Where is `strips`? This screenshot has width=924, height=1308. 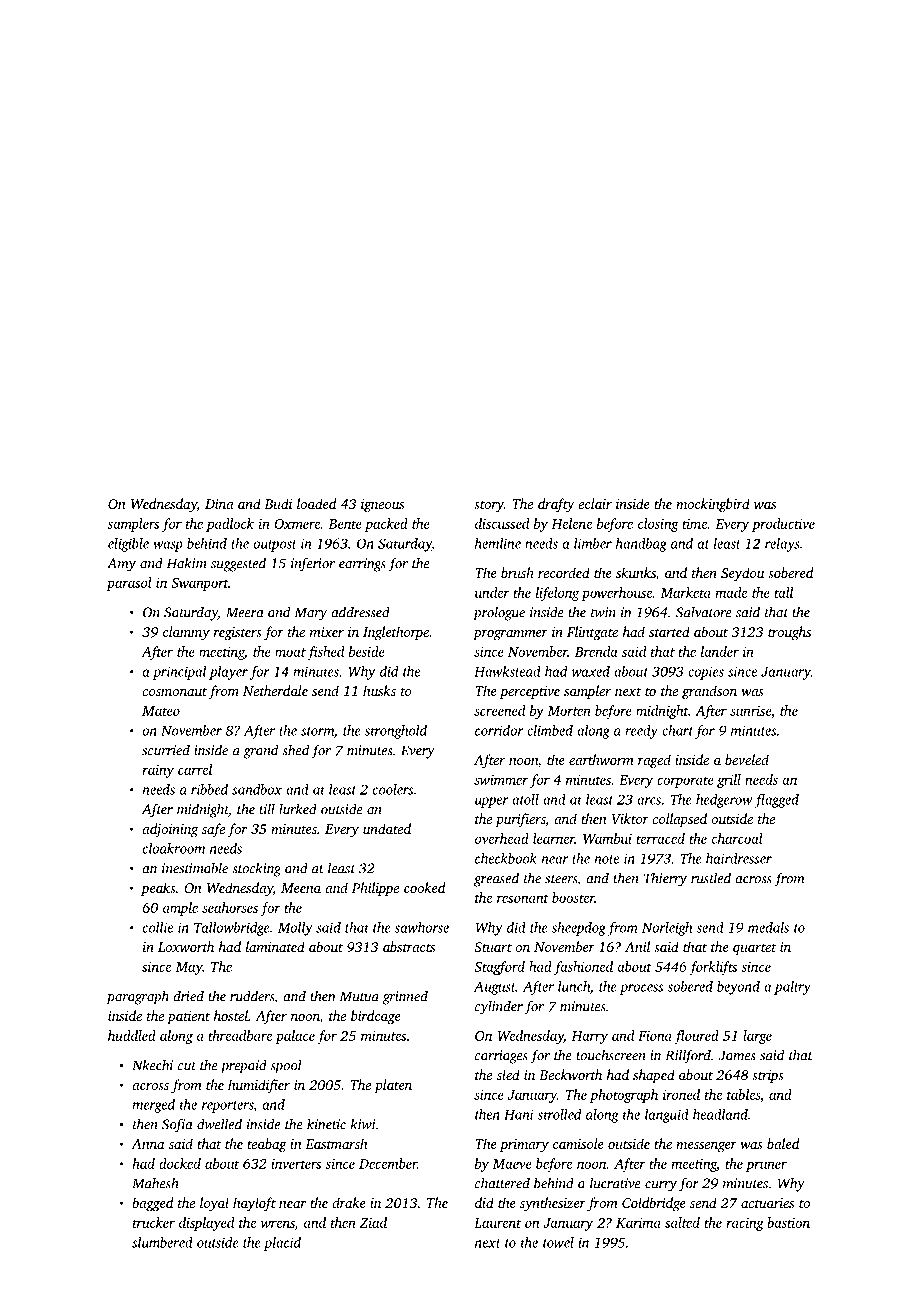 strips is located at coordinates (768, 1076).
